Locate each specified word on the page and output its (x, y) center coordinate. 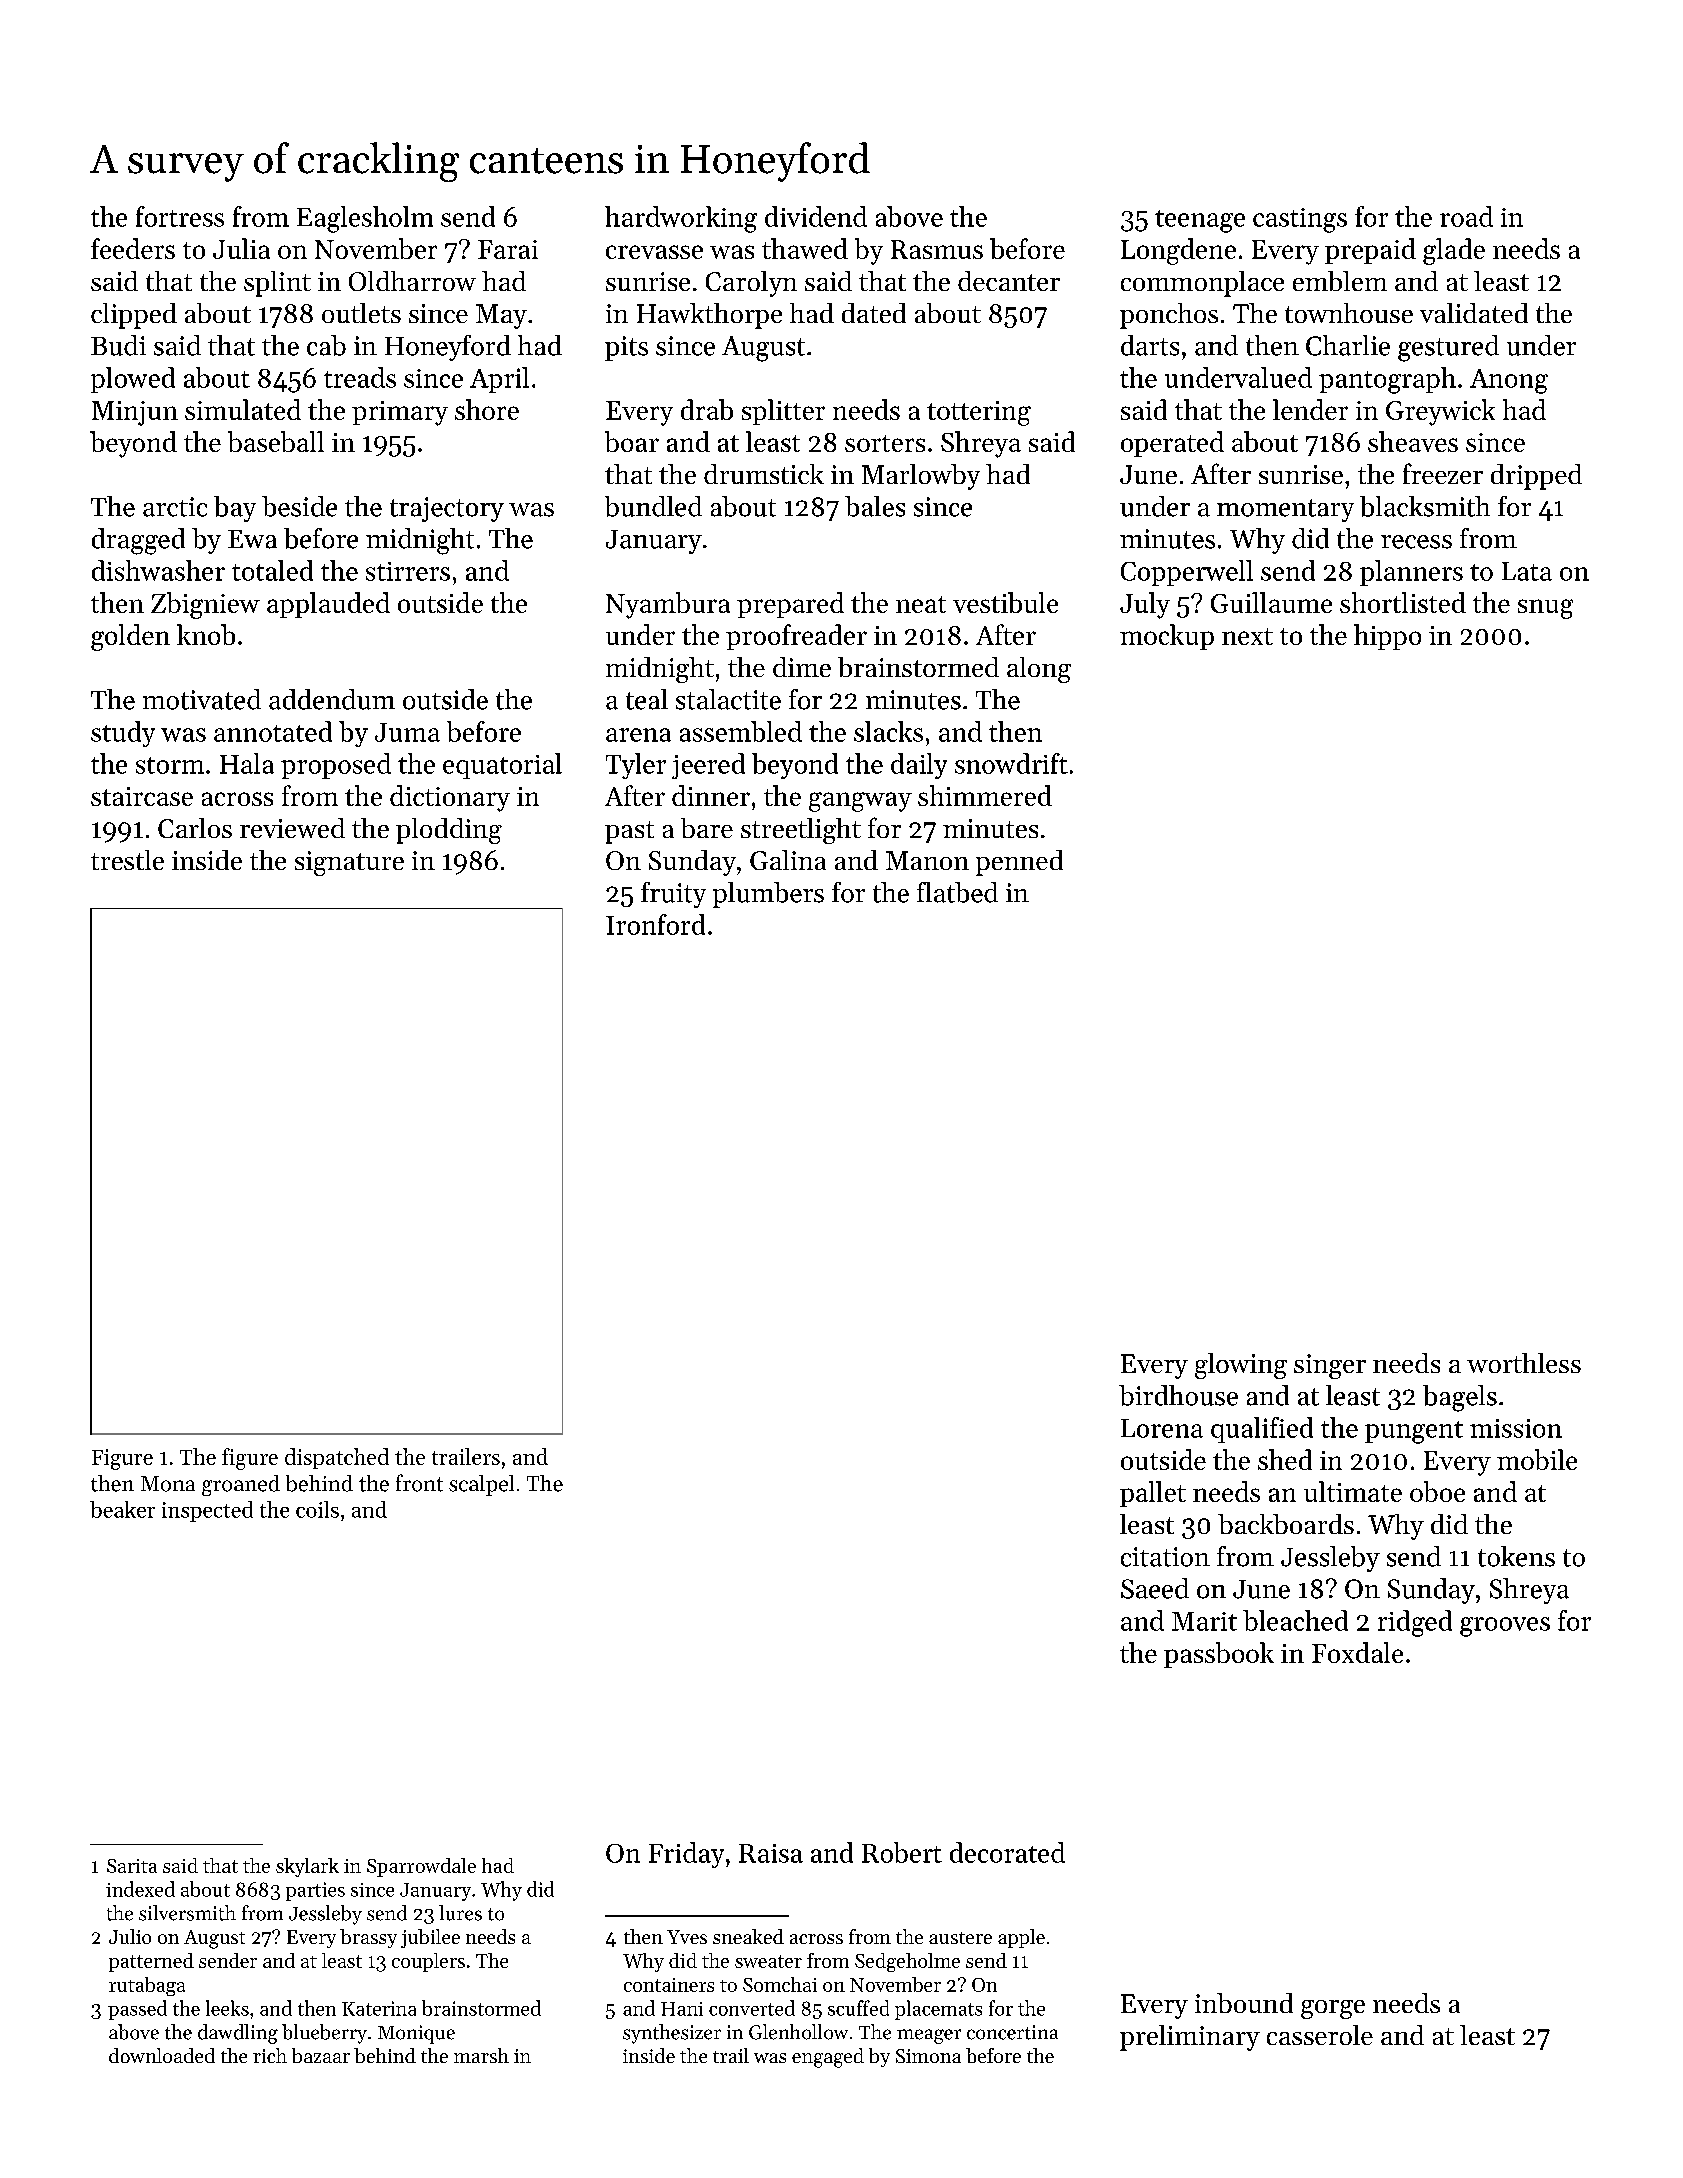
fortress (180, 216)
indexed (140, 1889)
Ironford (655, 924)
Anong (1509, 381)
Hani (682, 2009)
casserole (1320, 2035)
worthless (1524, 1363)
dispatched (337, 1458)
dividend (816, 216)
